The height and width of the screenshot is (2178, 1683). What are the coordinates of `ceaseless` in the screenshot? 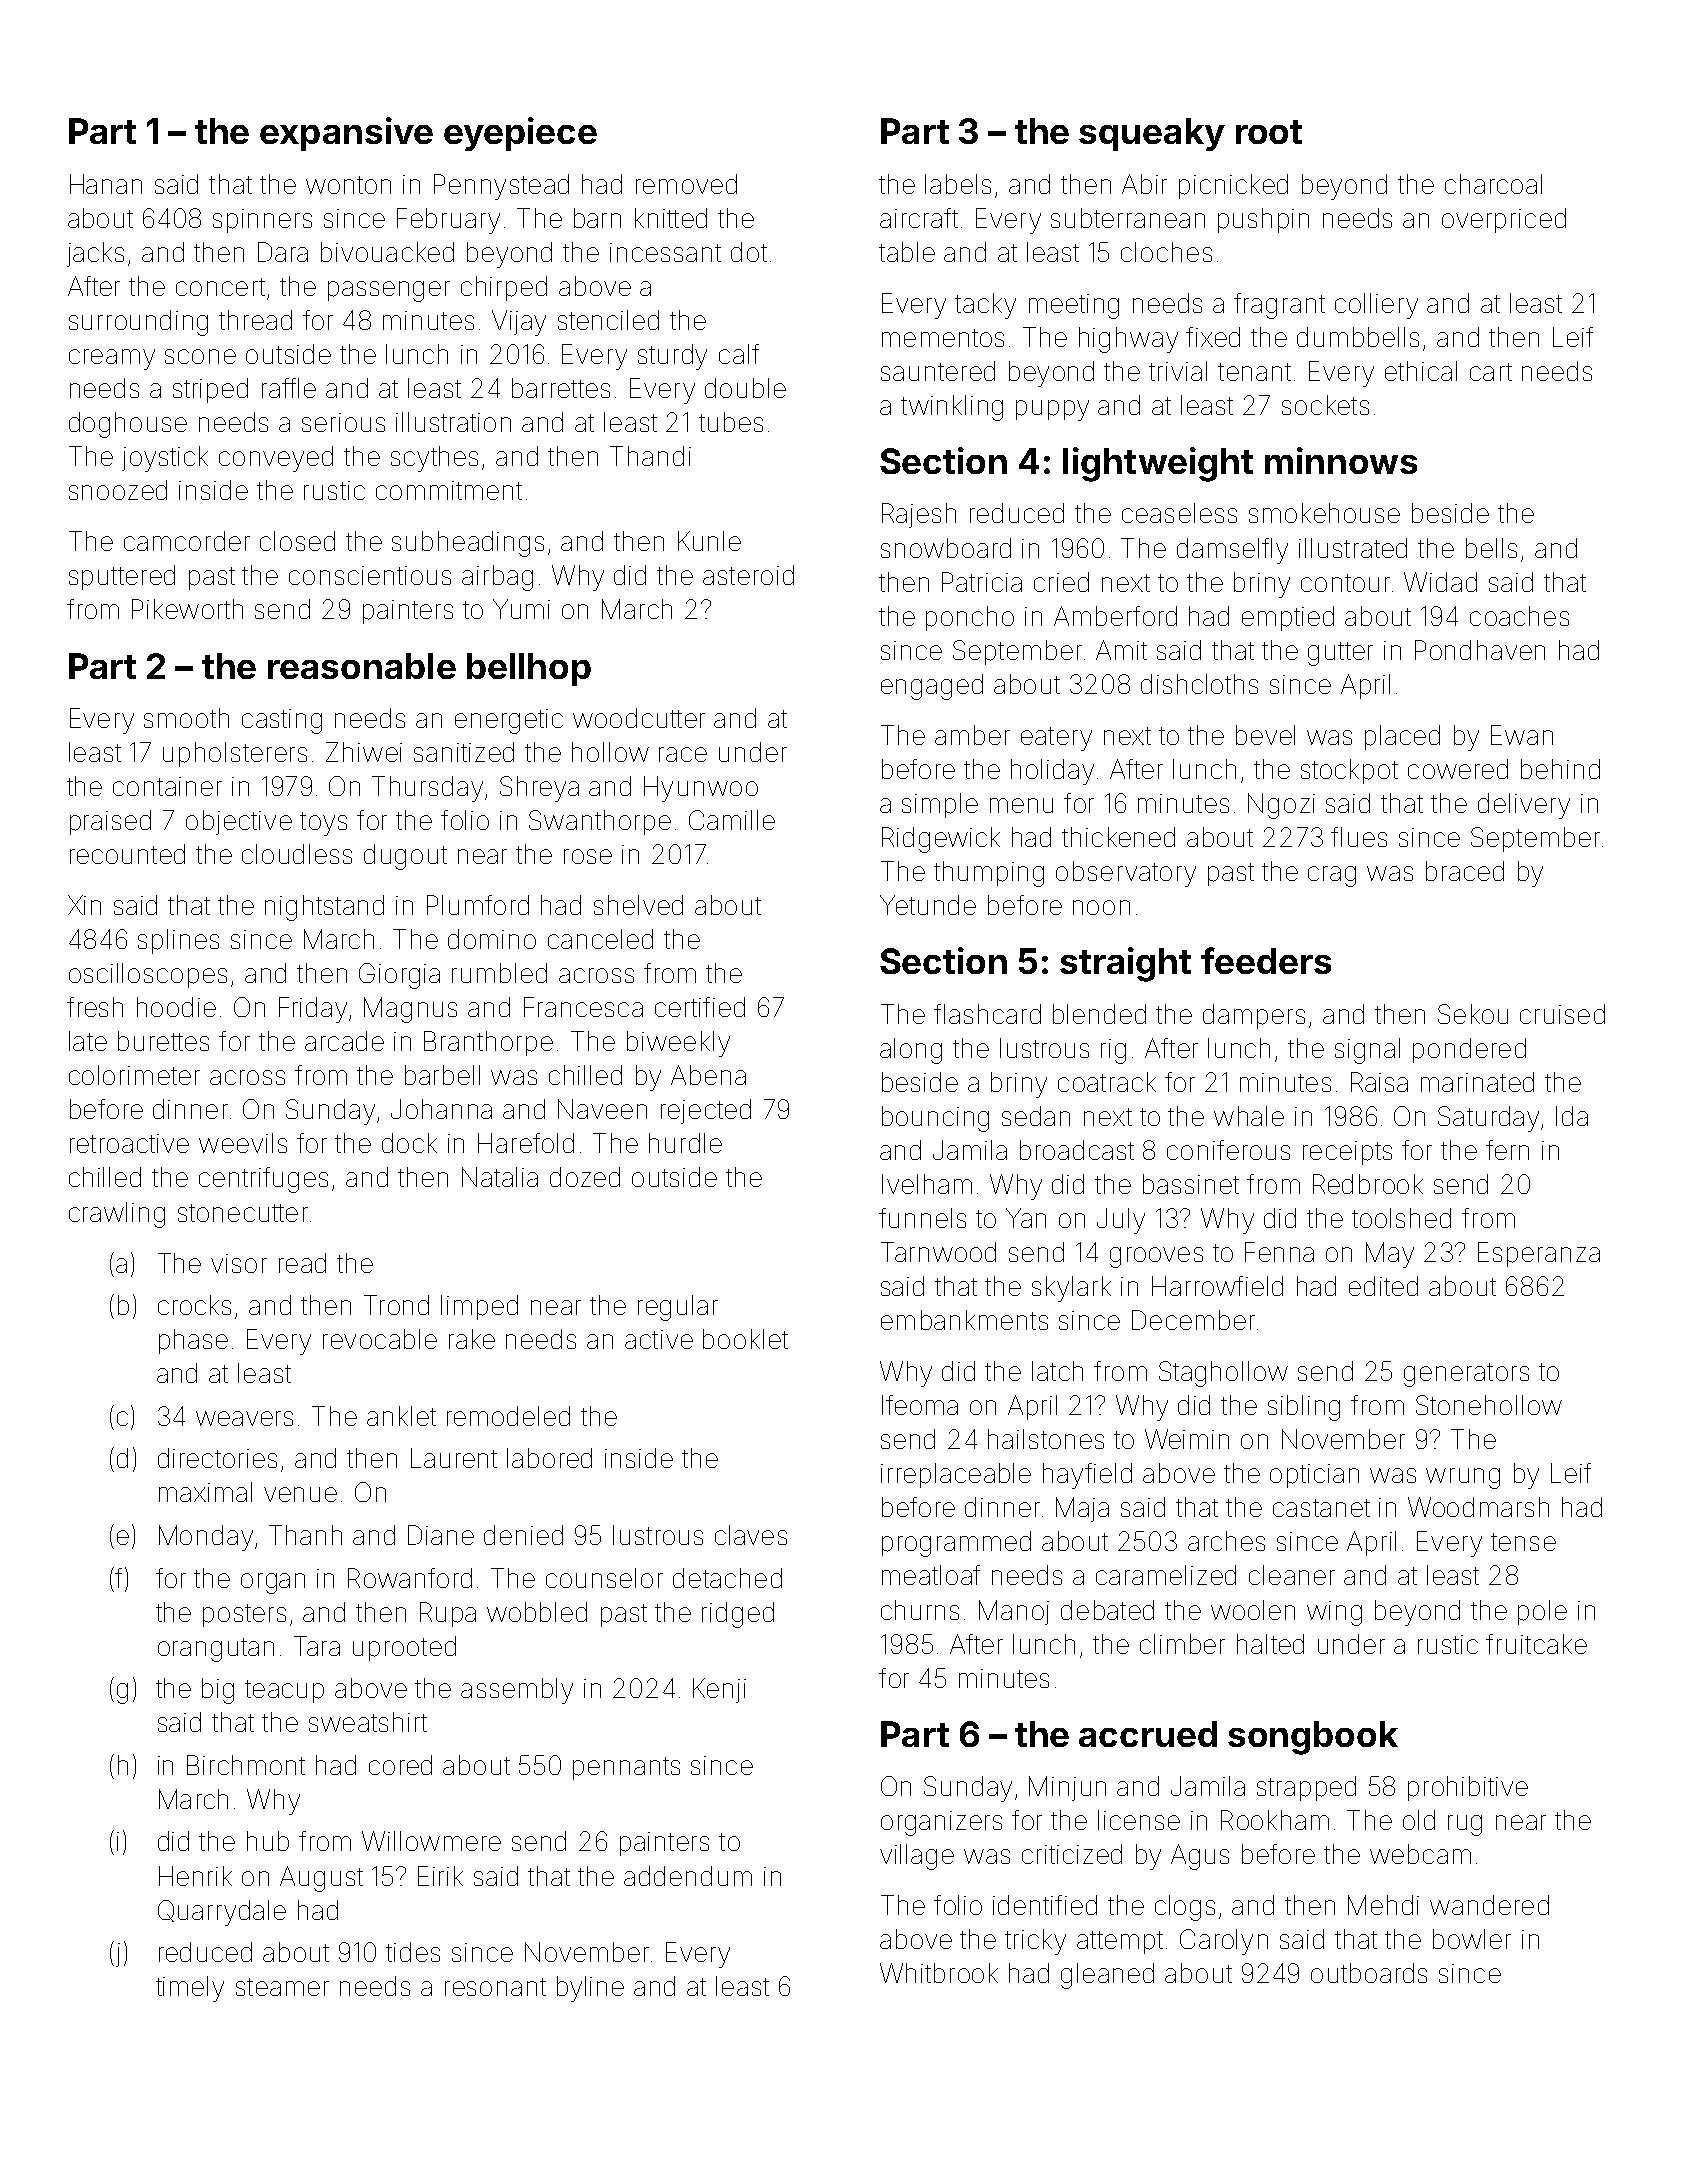 It's located at (1179, 513).
